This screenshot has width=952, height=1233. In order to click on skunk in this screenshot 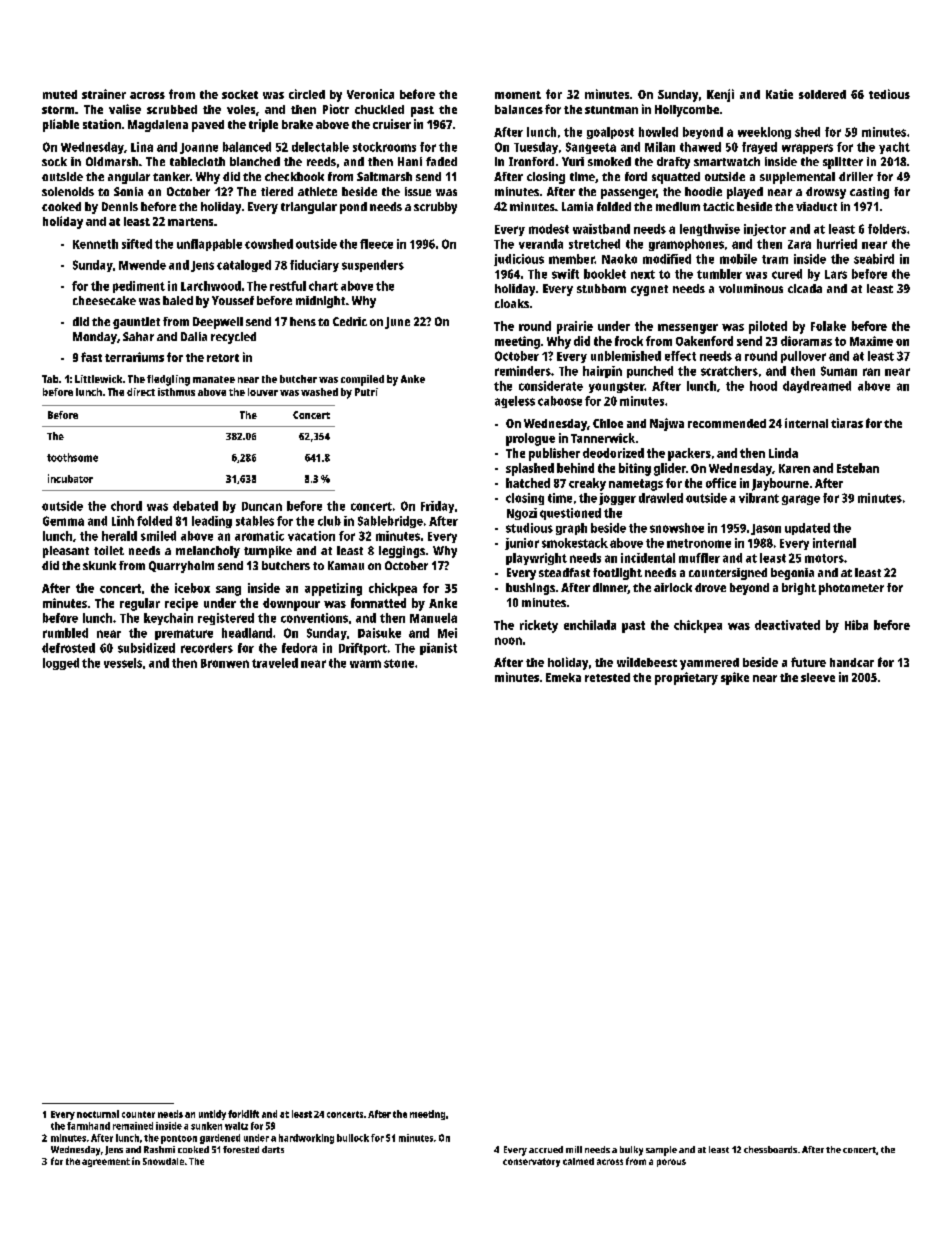, I will do `click(99, 565)`.
